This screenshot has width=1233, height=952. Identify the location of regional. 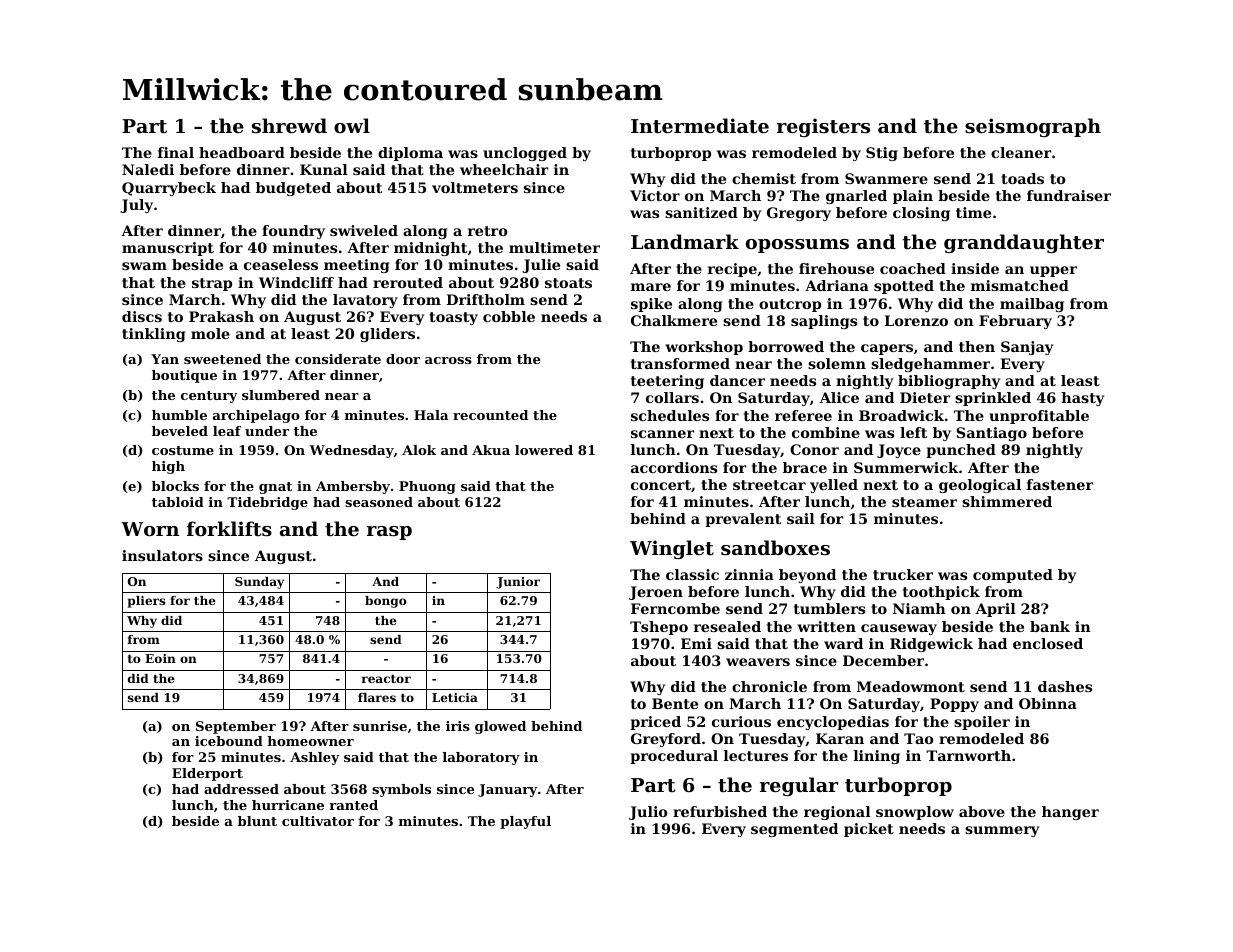
(837, 813).
